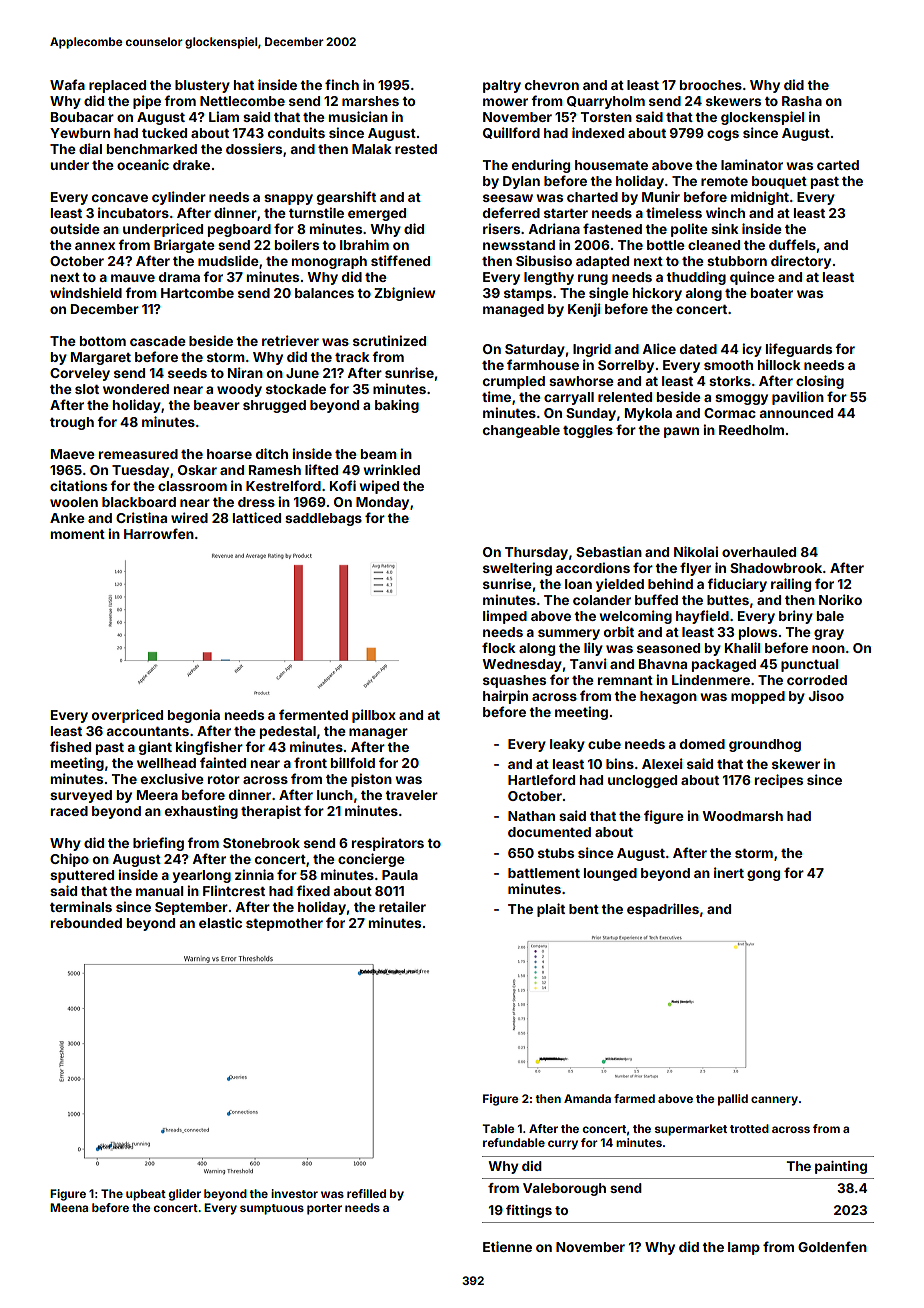 The image size is (924, 1308). Describe the element at coordinates (202, 86) in the page. I see `blustery` at that location.
